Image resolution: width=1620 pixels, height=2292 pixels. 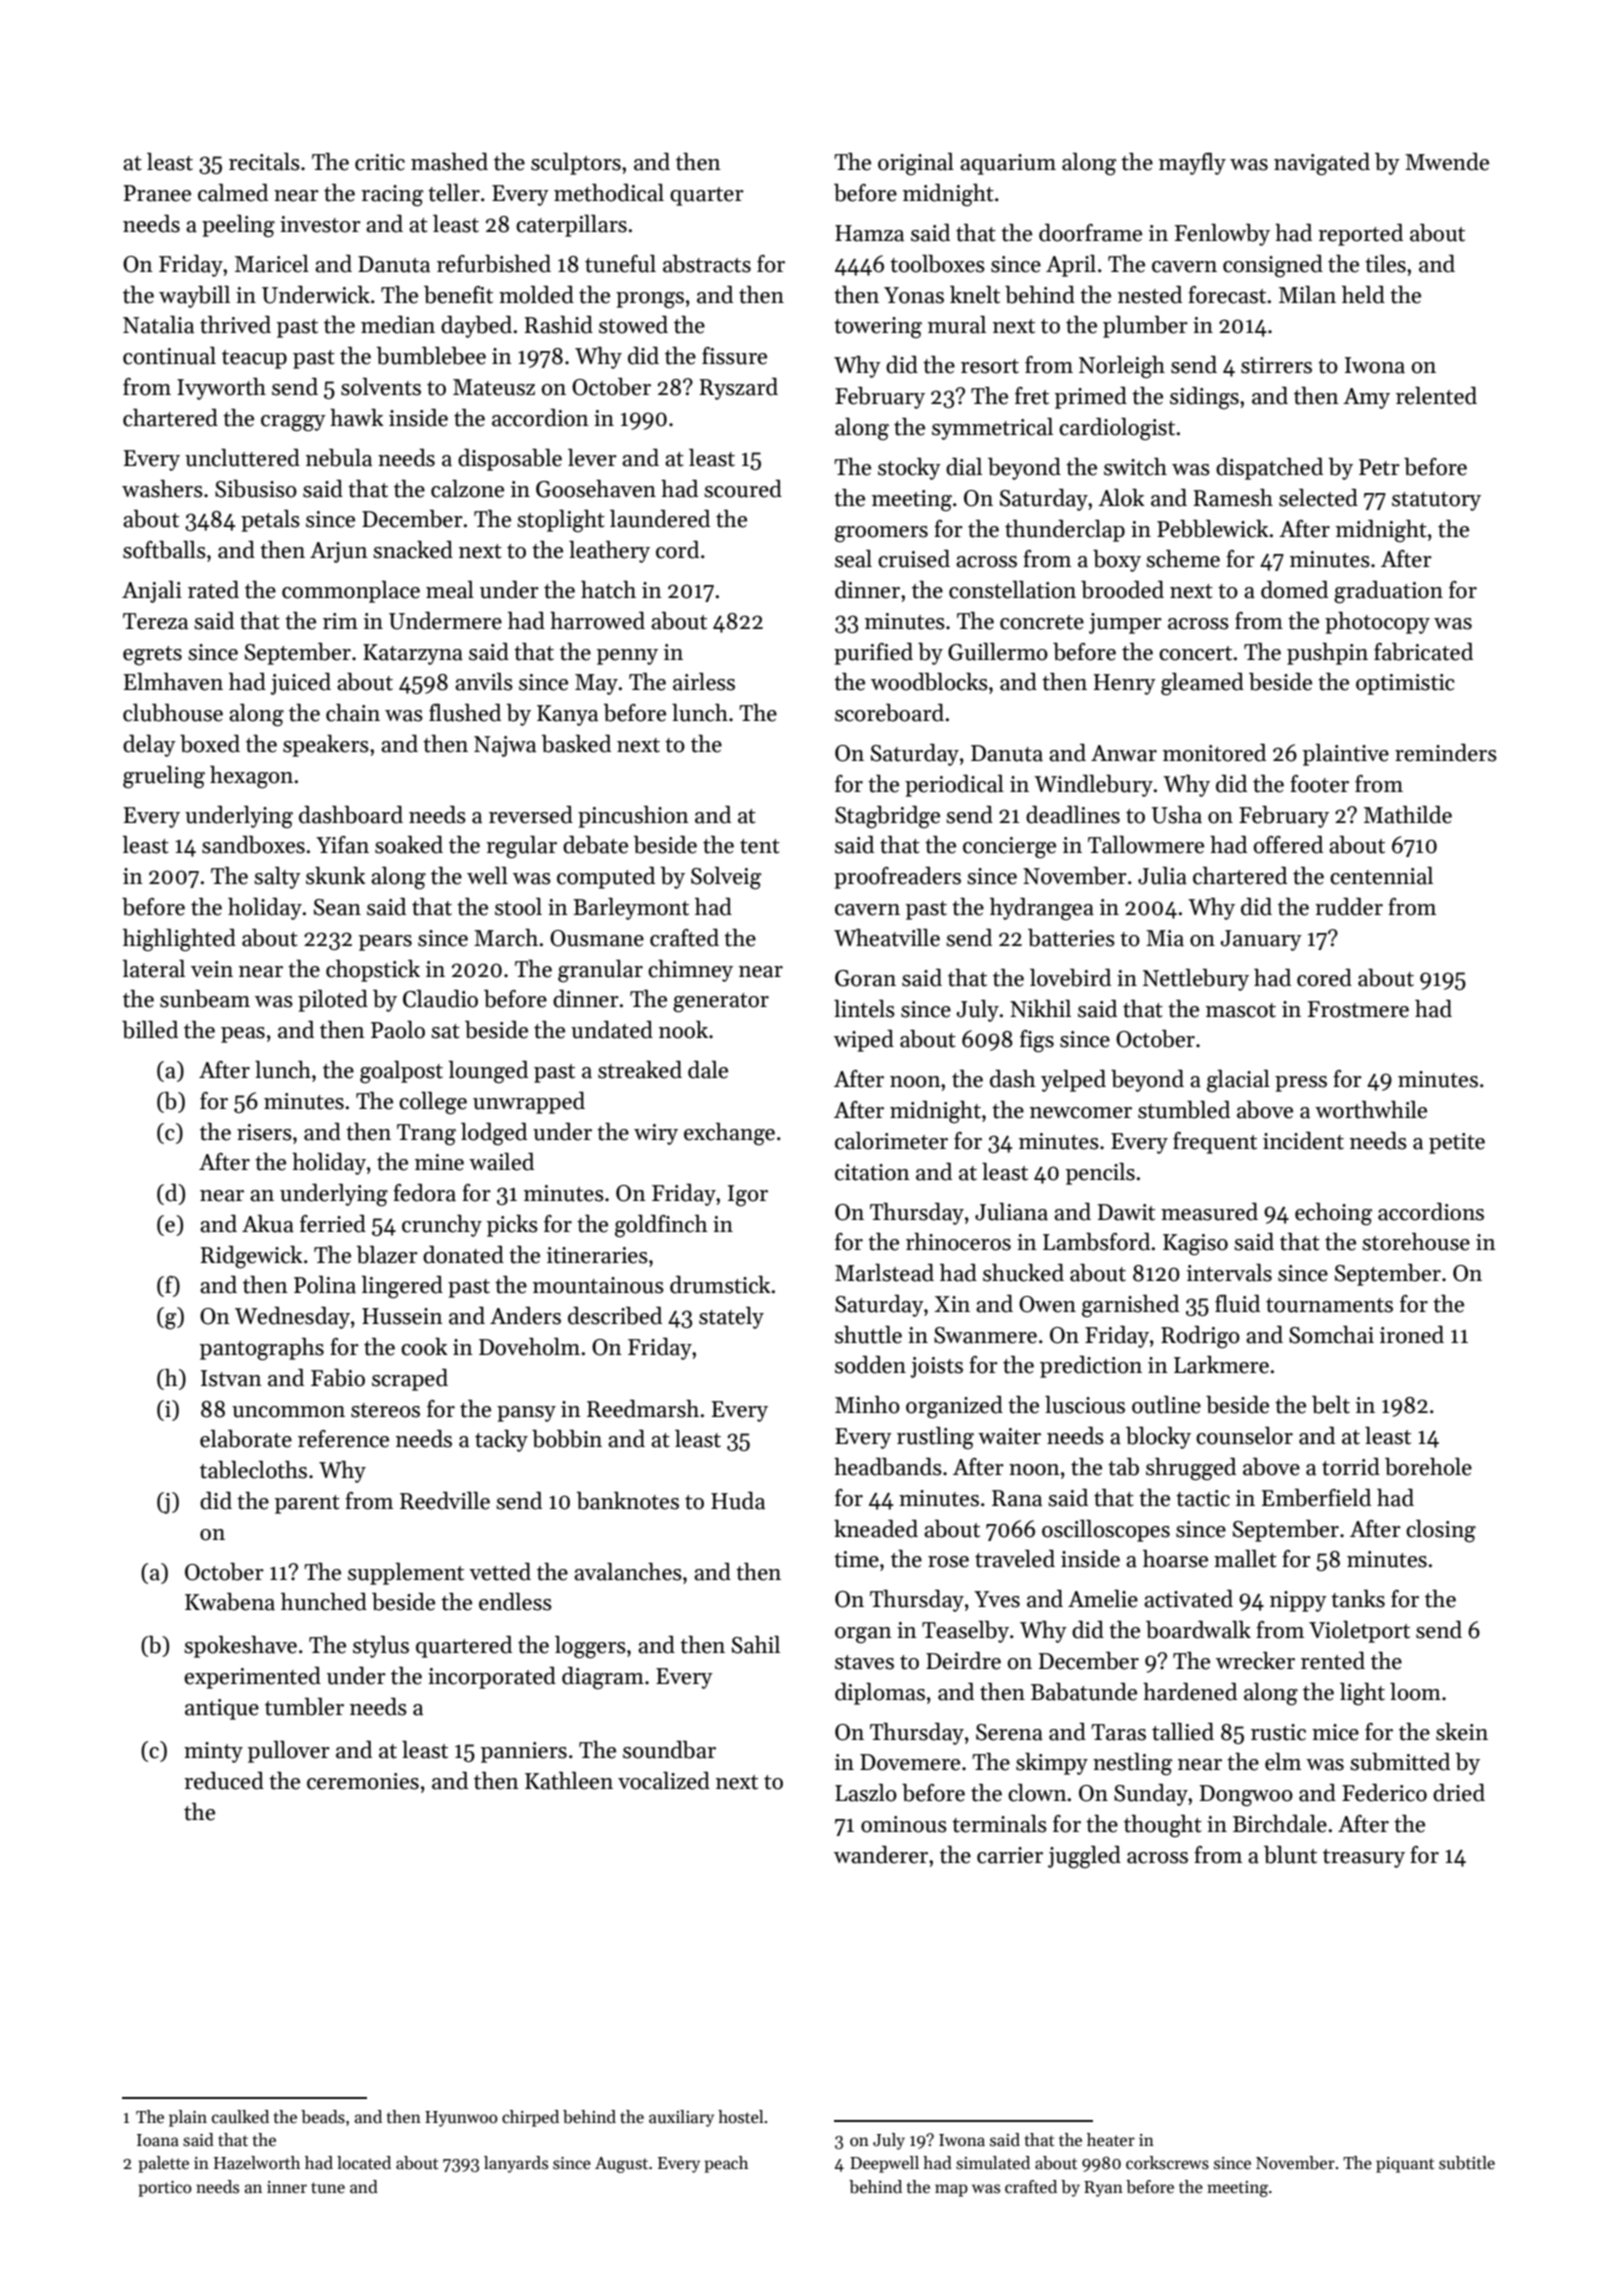 What do you see at coordinates (738, 389) in the document?
I see `Ryszard` at bounding box center [738, 389].
